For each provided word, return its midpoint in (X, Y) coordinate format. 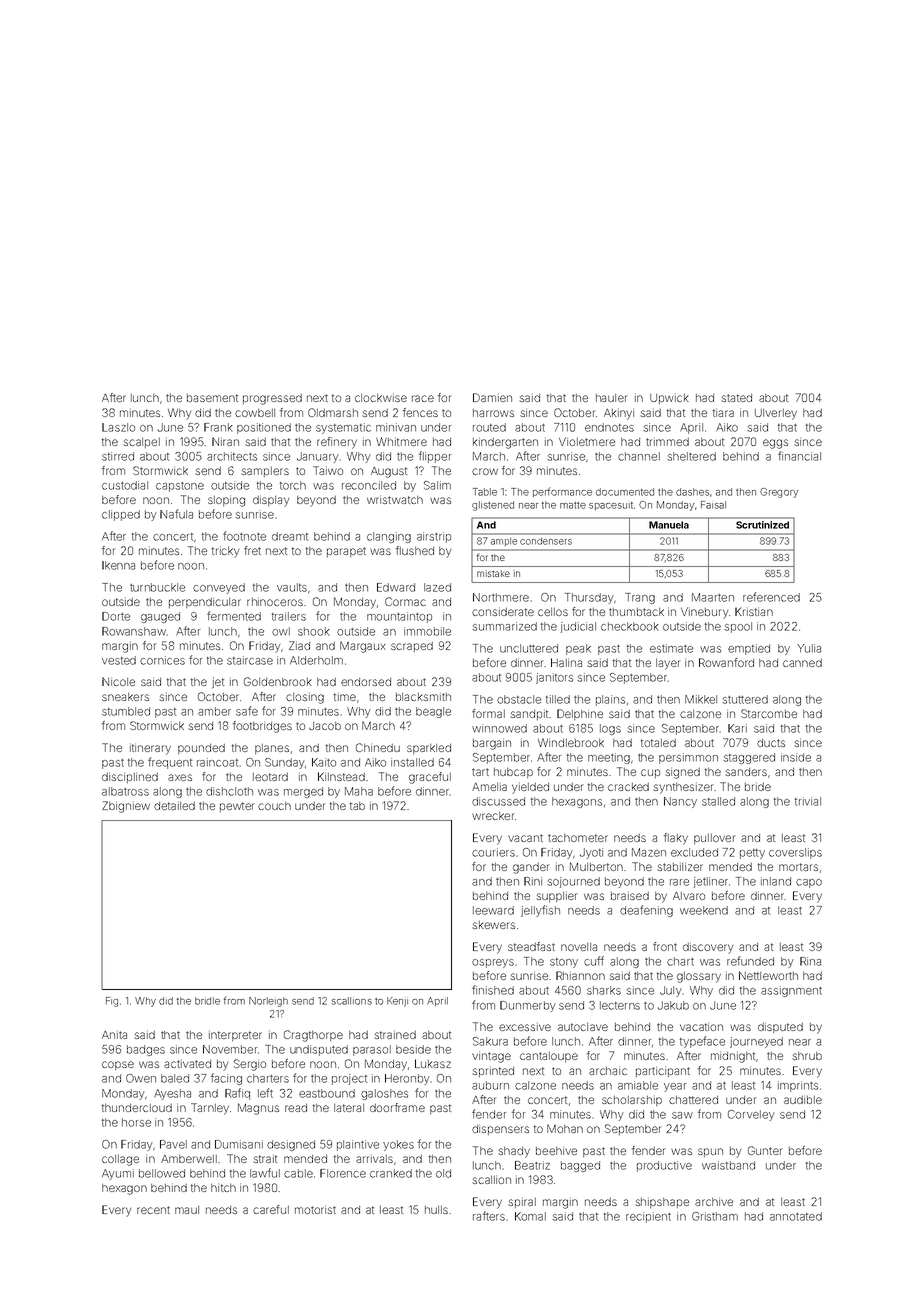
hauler (612, 398)
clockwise (381, 397)
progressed (272, 399)
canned (802, 663)
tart (480, 772)
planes (272, 749)
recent (153, 1210)
